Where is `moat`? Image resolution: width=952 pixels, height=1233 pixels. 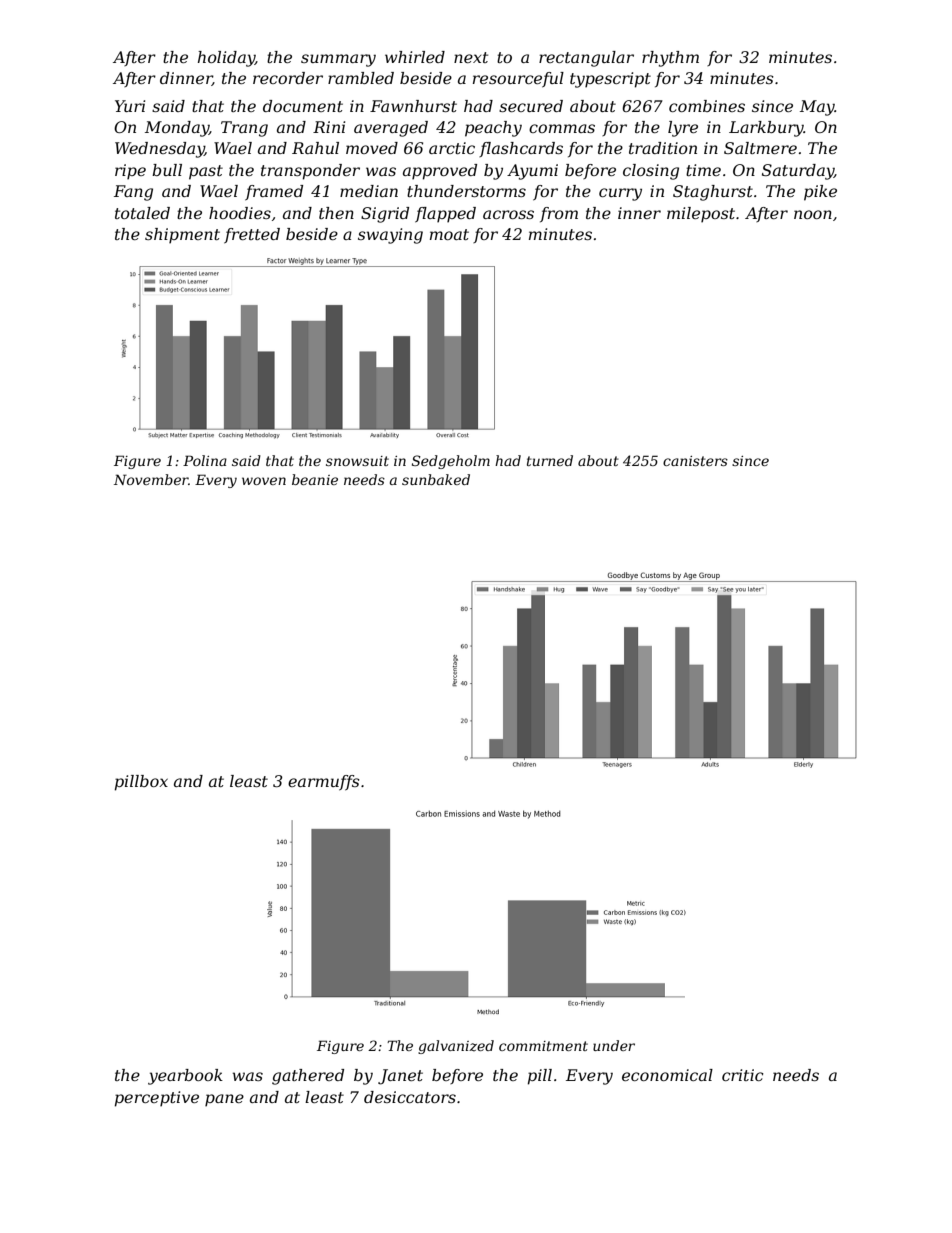
moat is located at coordinates (449, 234).
